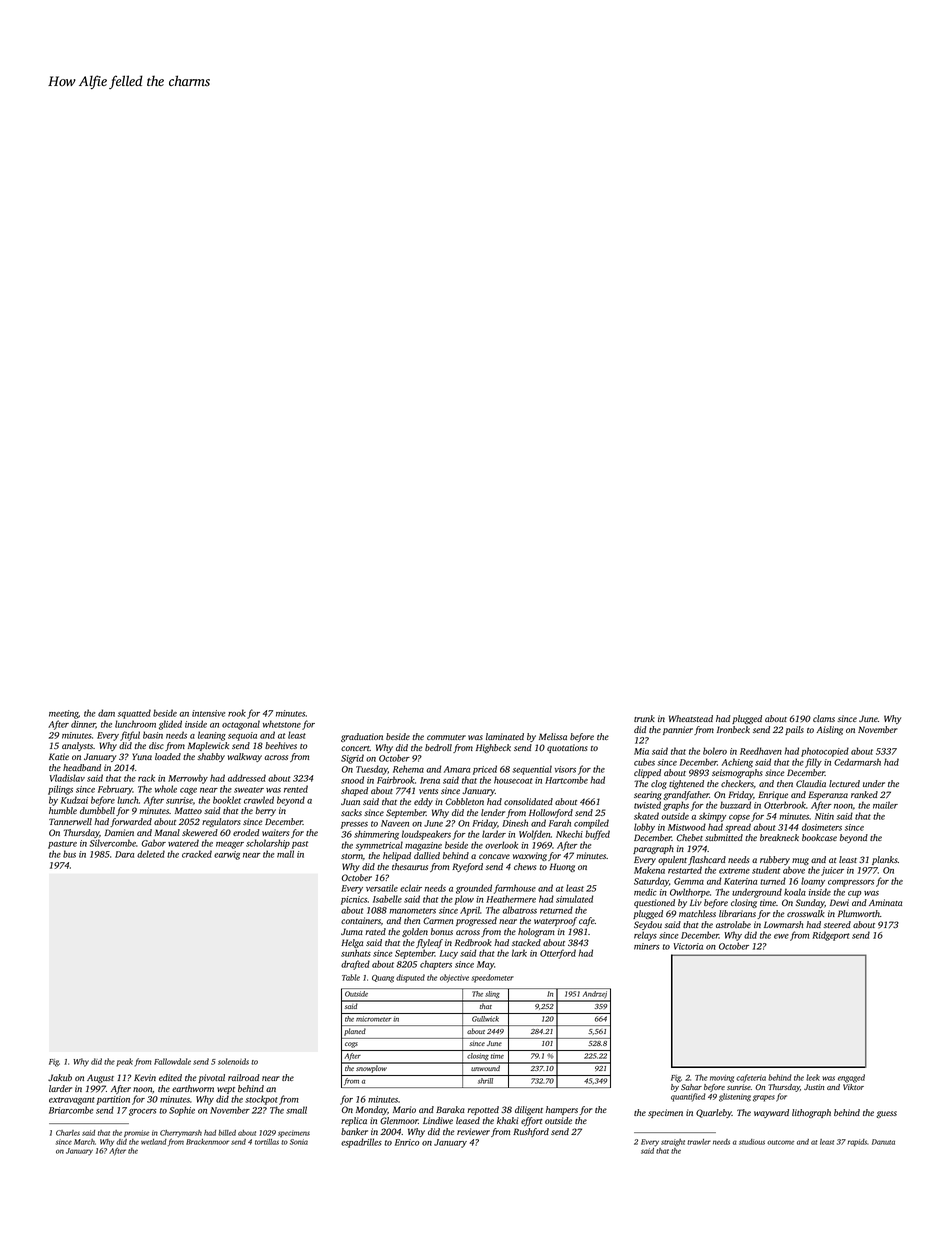 The width and height of the screenshot is (952, 1233). I want to click on deleted, so click(151, 854).
